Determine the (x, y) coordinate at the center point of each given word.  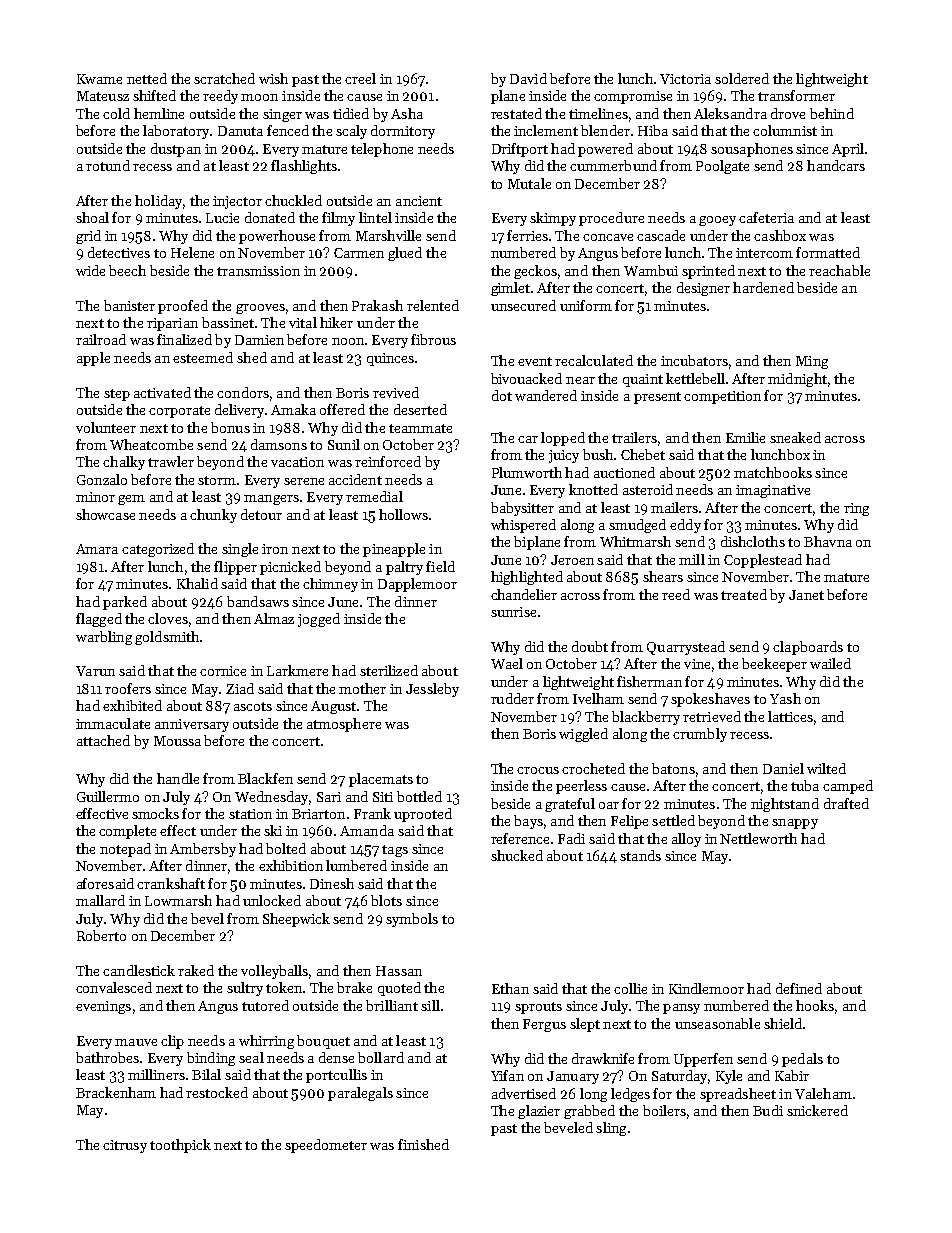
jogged (319, 620)
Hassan (399, 971)
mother (362, 688)
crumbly (700, 735)
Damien (259, 340)
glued (405, 254)
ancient (419, 201)
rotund (108, 165)
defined (799, 988)
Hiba (653, 130)
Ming (812, 362)
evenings (103, 1007)
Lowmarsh (178, 900)
